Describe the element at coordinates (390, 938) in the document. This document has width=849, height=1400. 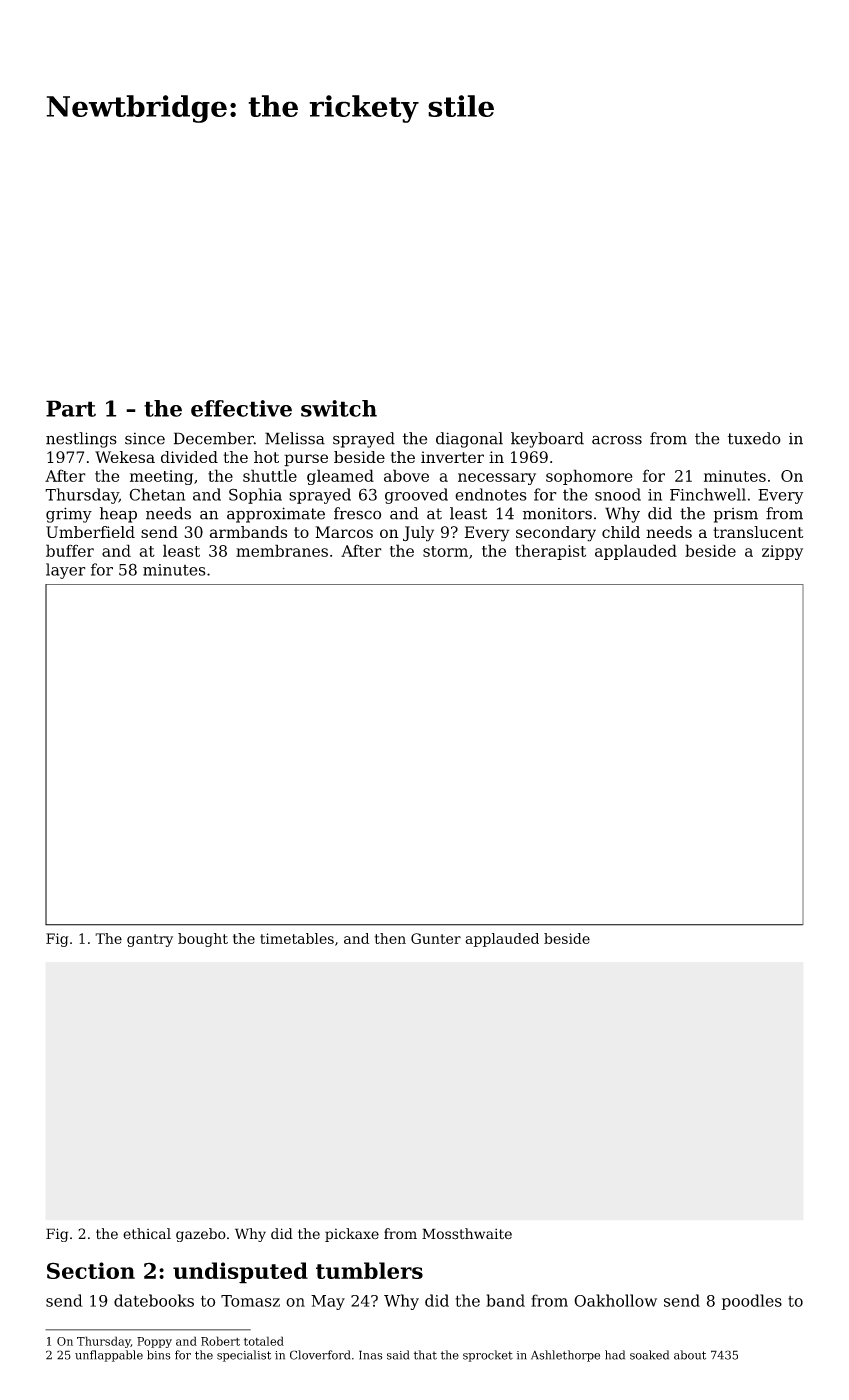
I see `then` at that location.
